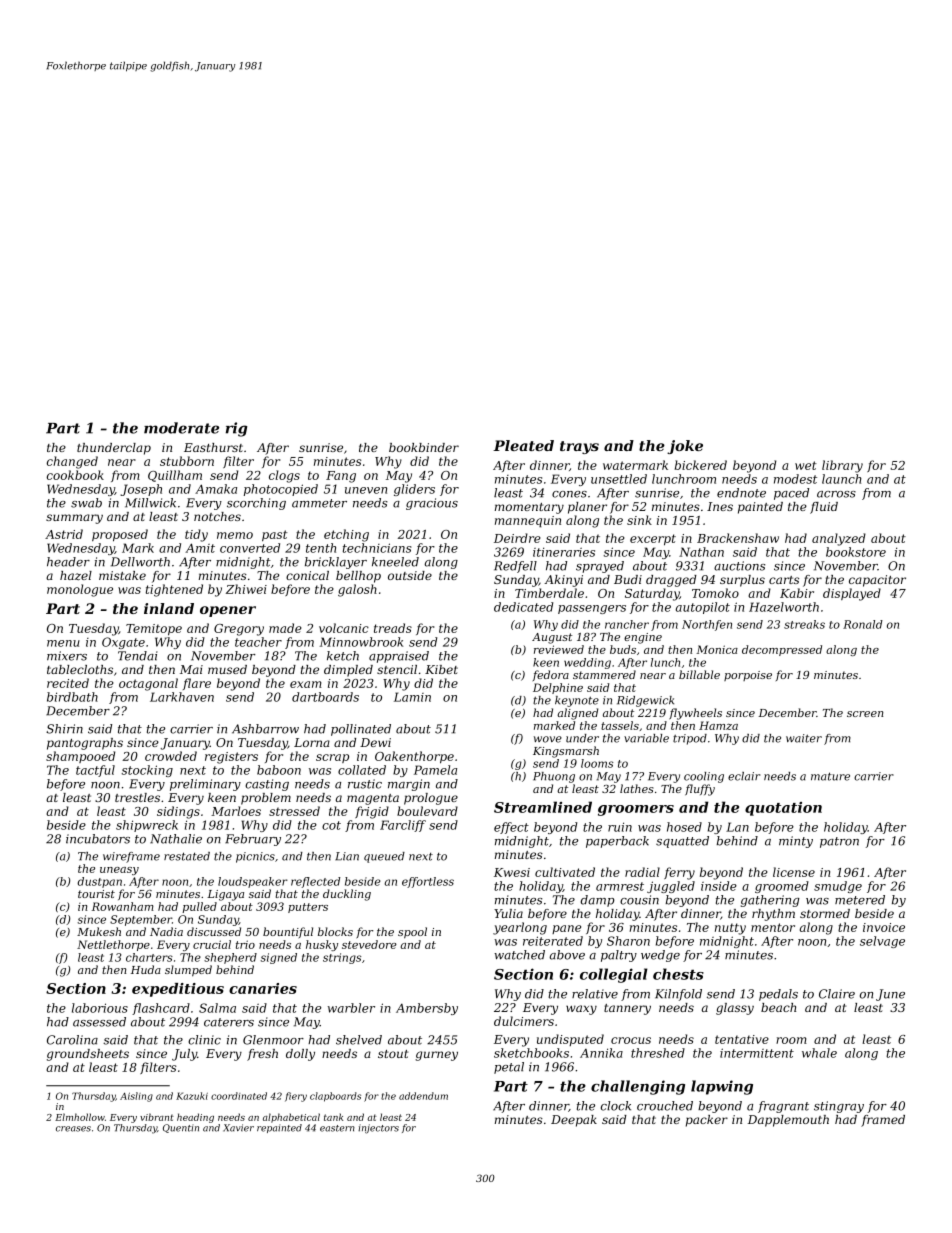  What do you see at coordinates (378, 1129) in the image?
I see `injectors` at bounding box center [378, 1129].
